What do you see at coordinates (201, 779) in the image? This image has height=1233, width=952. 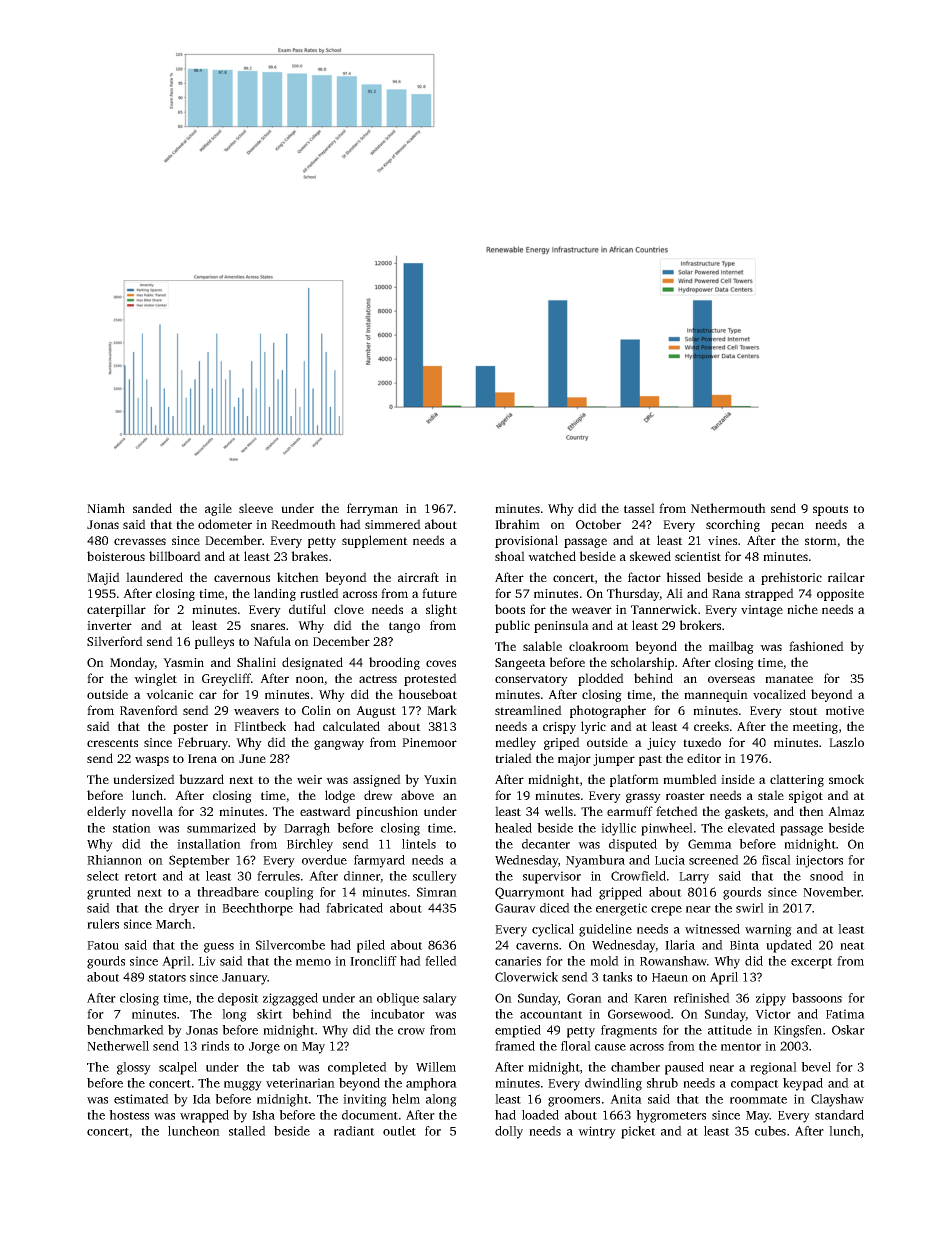 I see `buzzard` at bounding box center [201, 779].
